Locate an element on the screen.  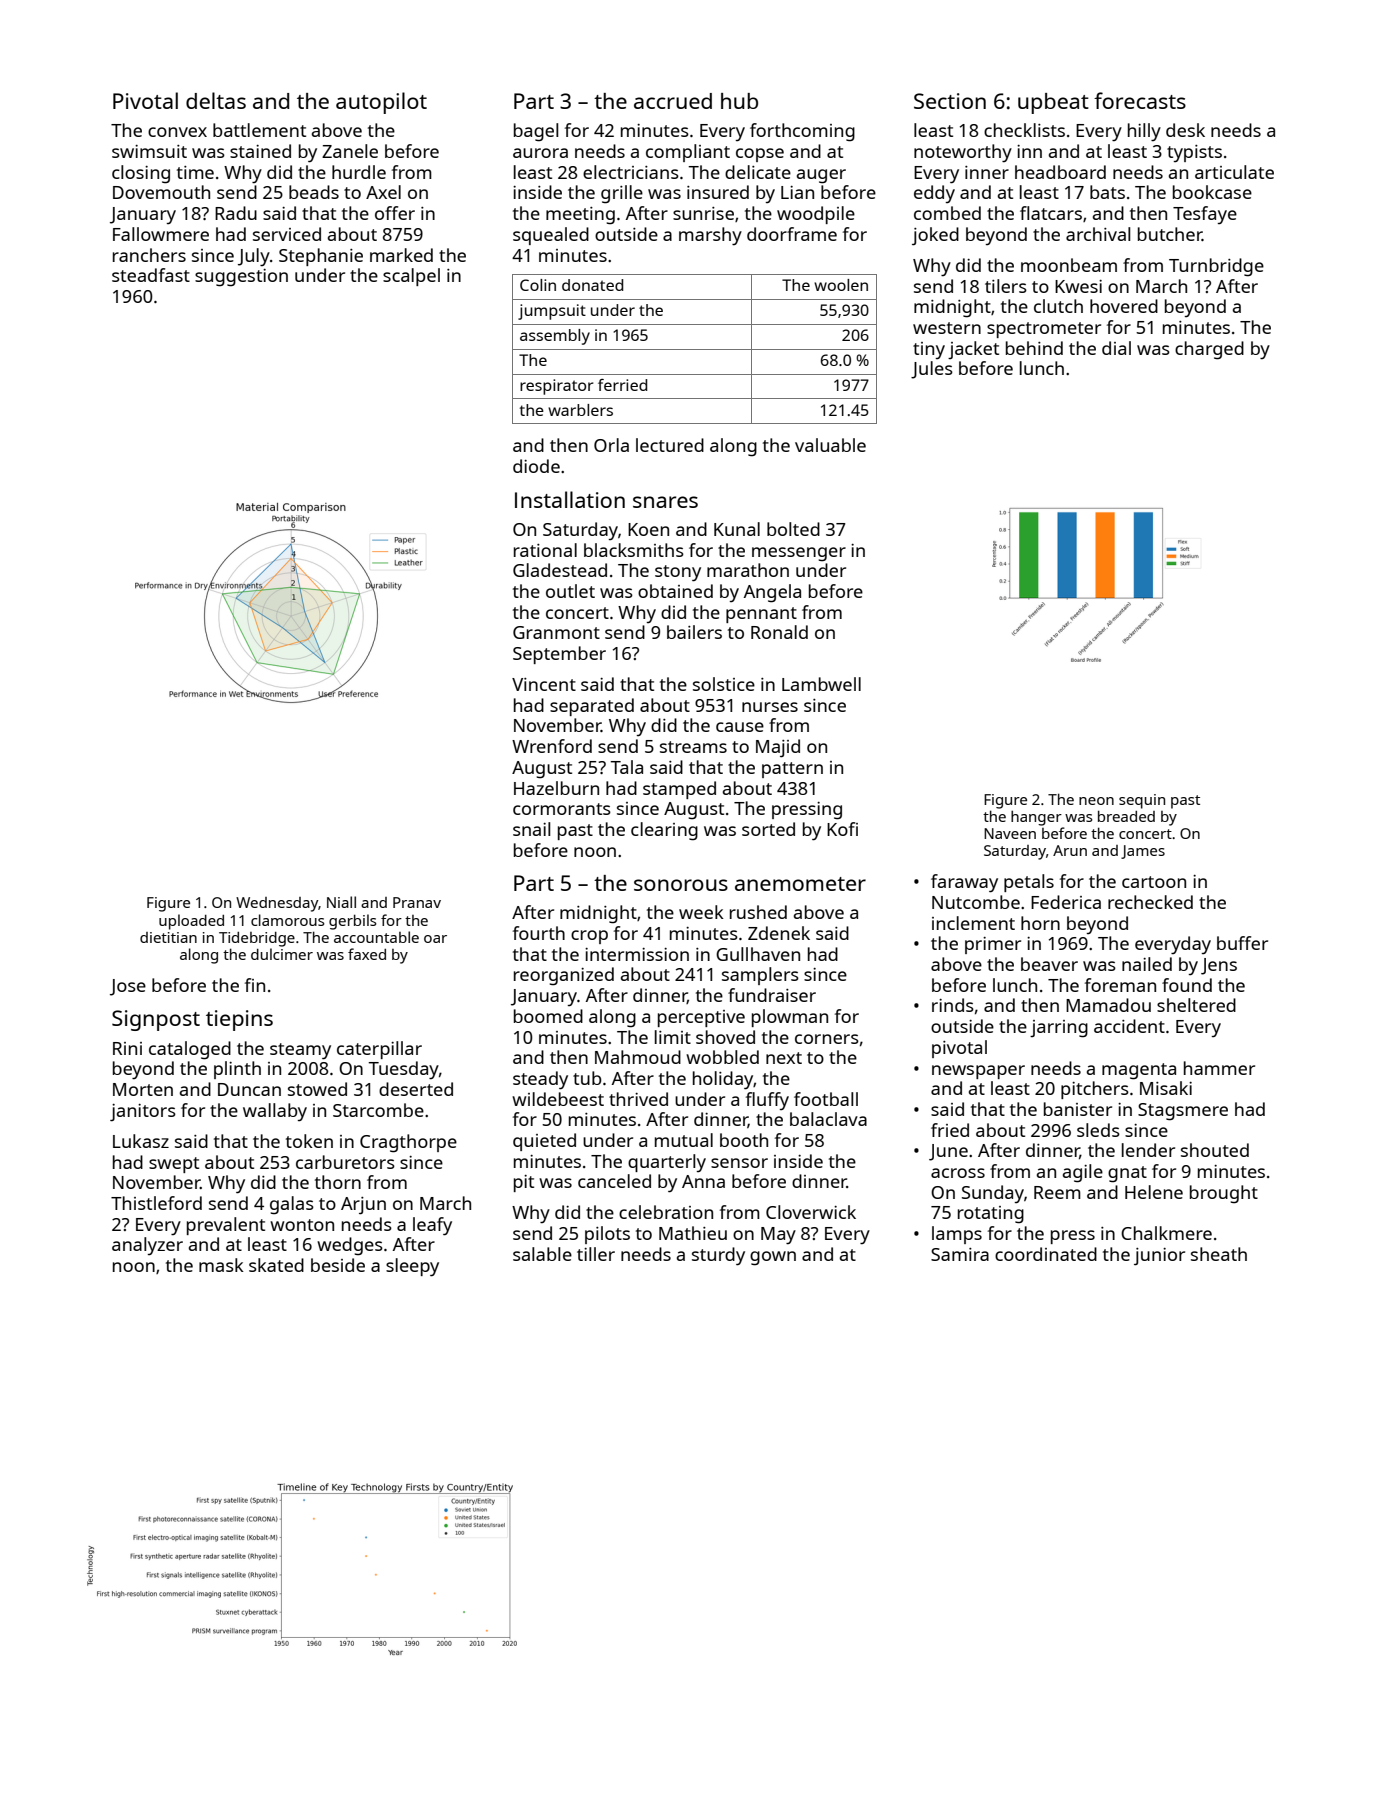
analyzer is located at coordinates (147, 1246).
